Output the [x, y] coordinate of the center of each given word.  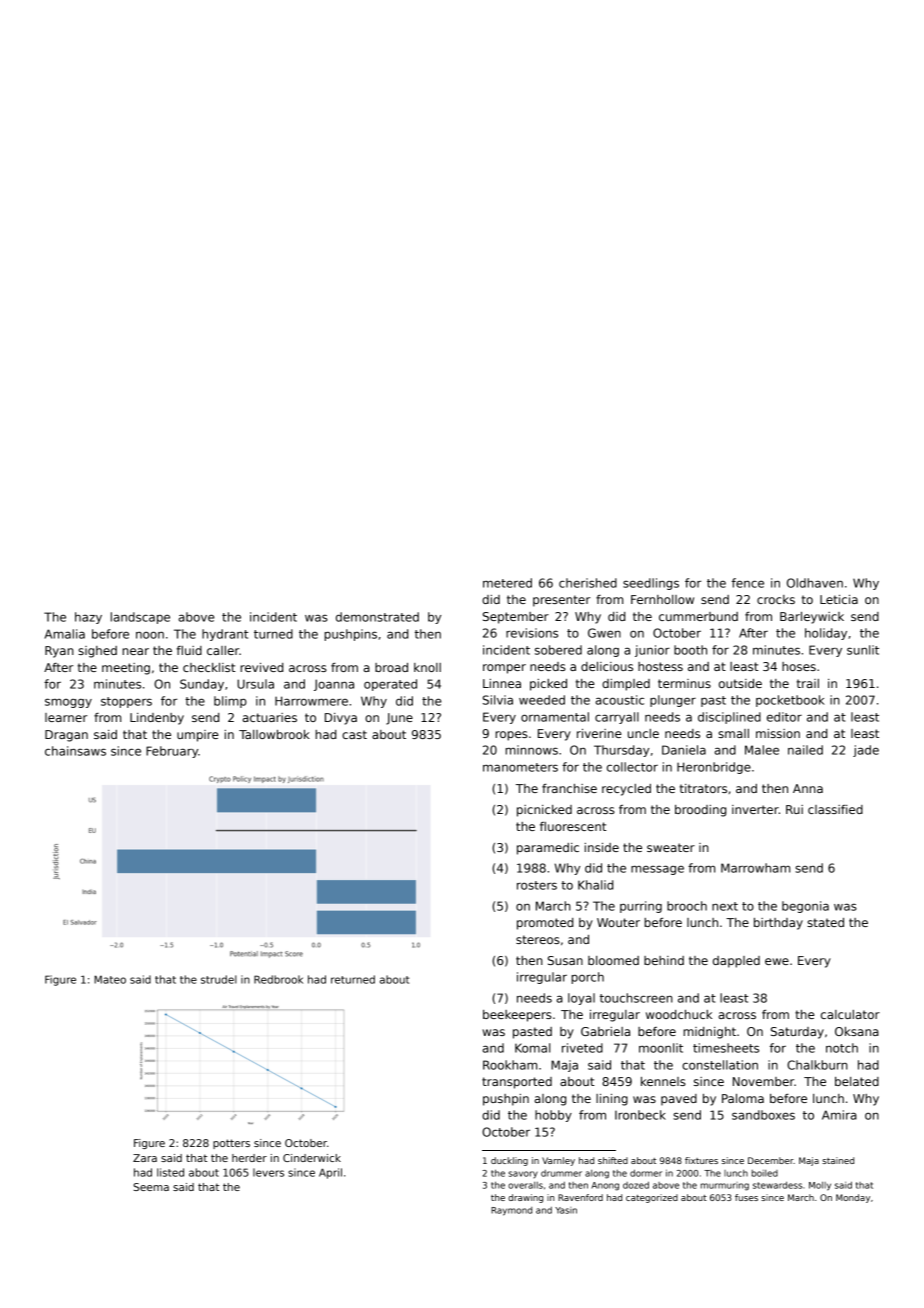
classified [835, 809]
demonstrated [377, 617]
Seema [151, 1187]
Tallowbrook [274, 734]
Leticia [839, 599]
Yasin [566, 1210]
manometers [520, 767]
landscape [140, 618]
